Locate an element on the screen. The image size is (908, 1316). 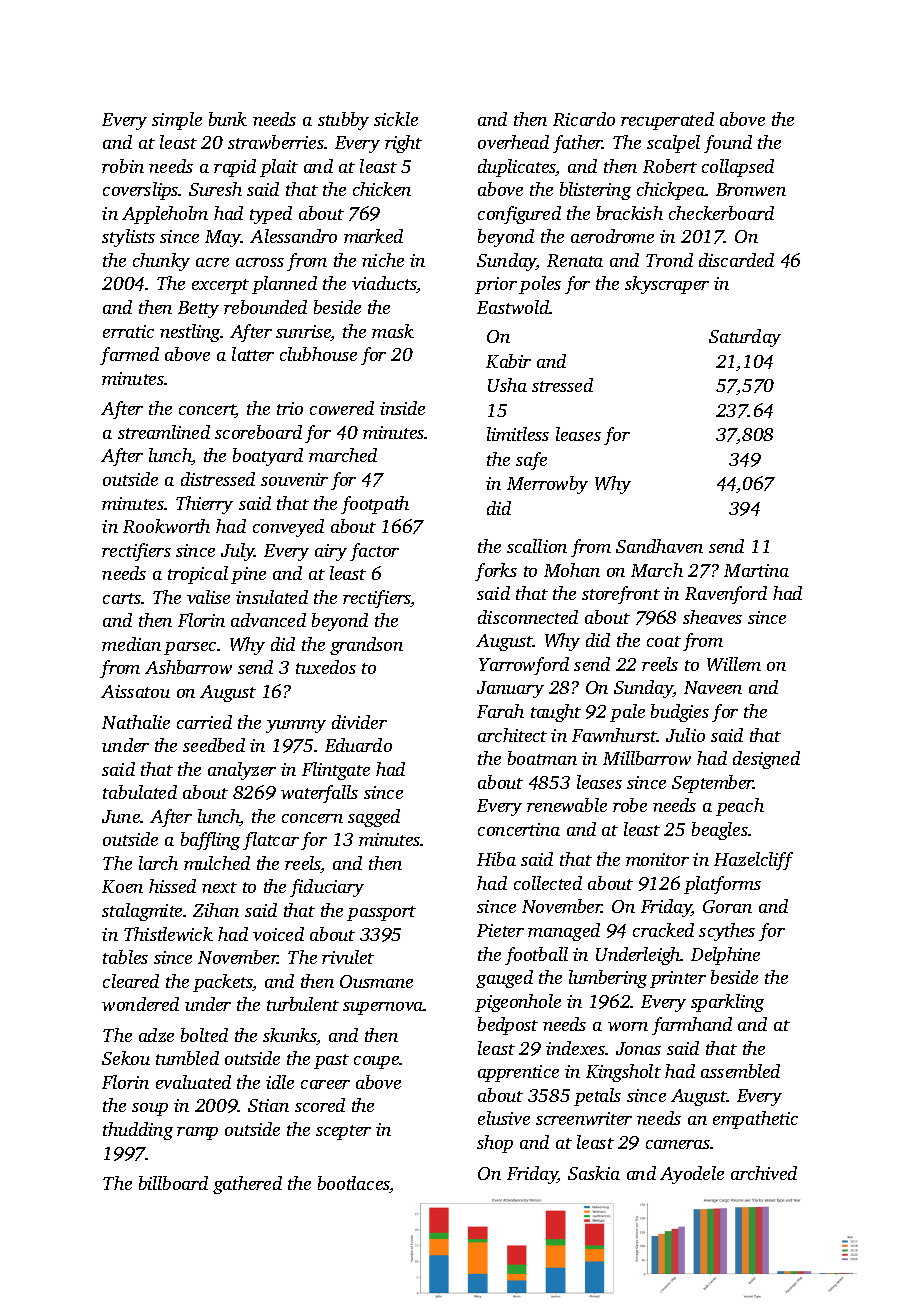
Merrowby is located at coordinates (547, 485).
